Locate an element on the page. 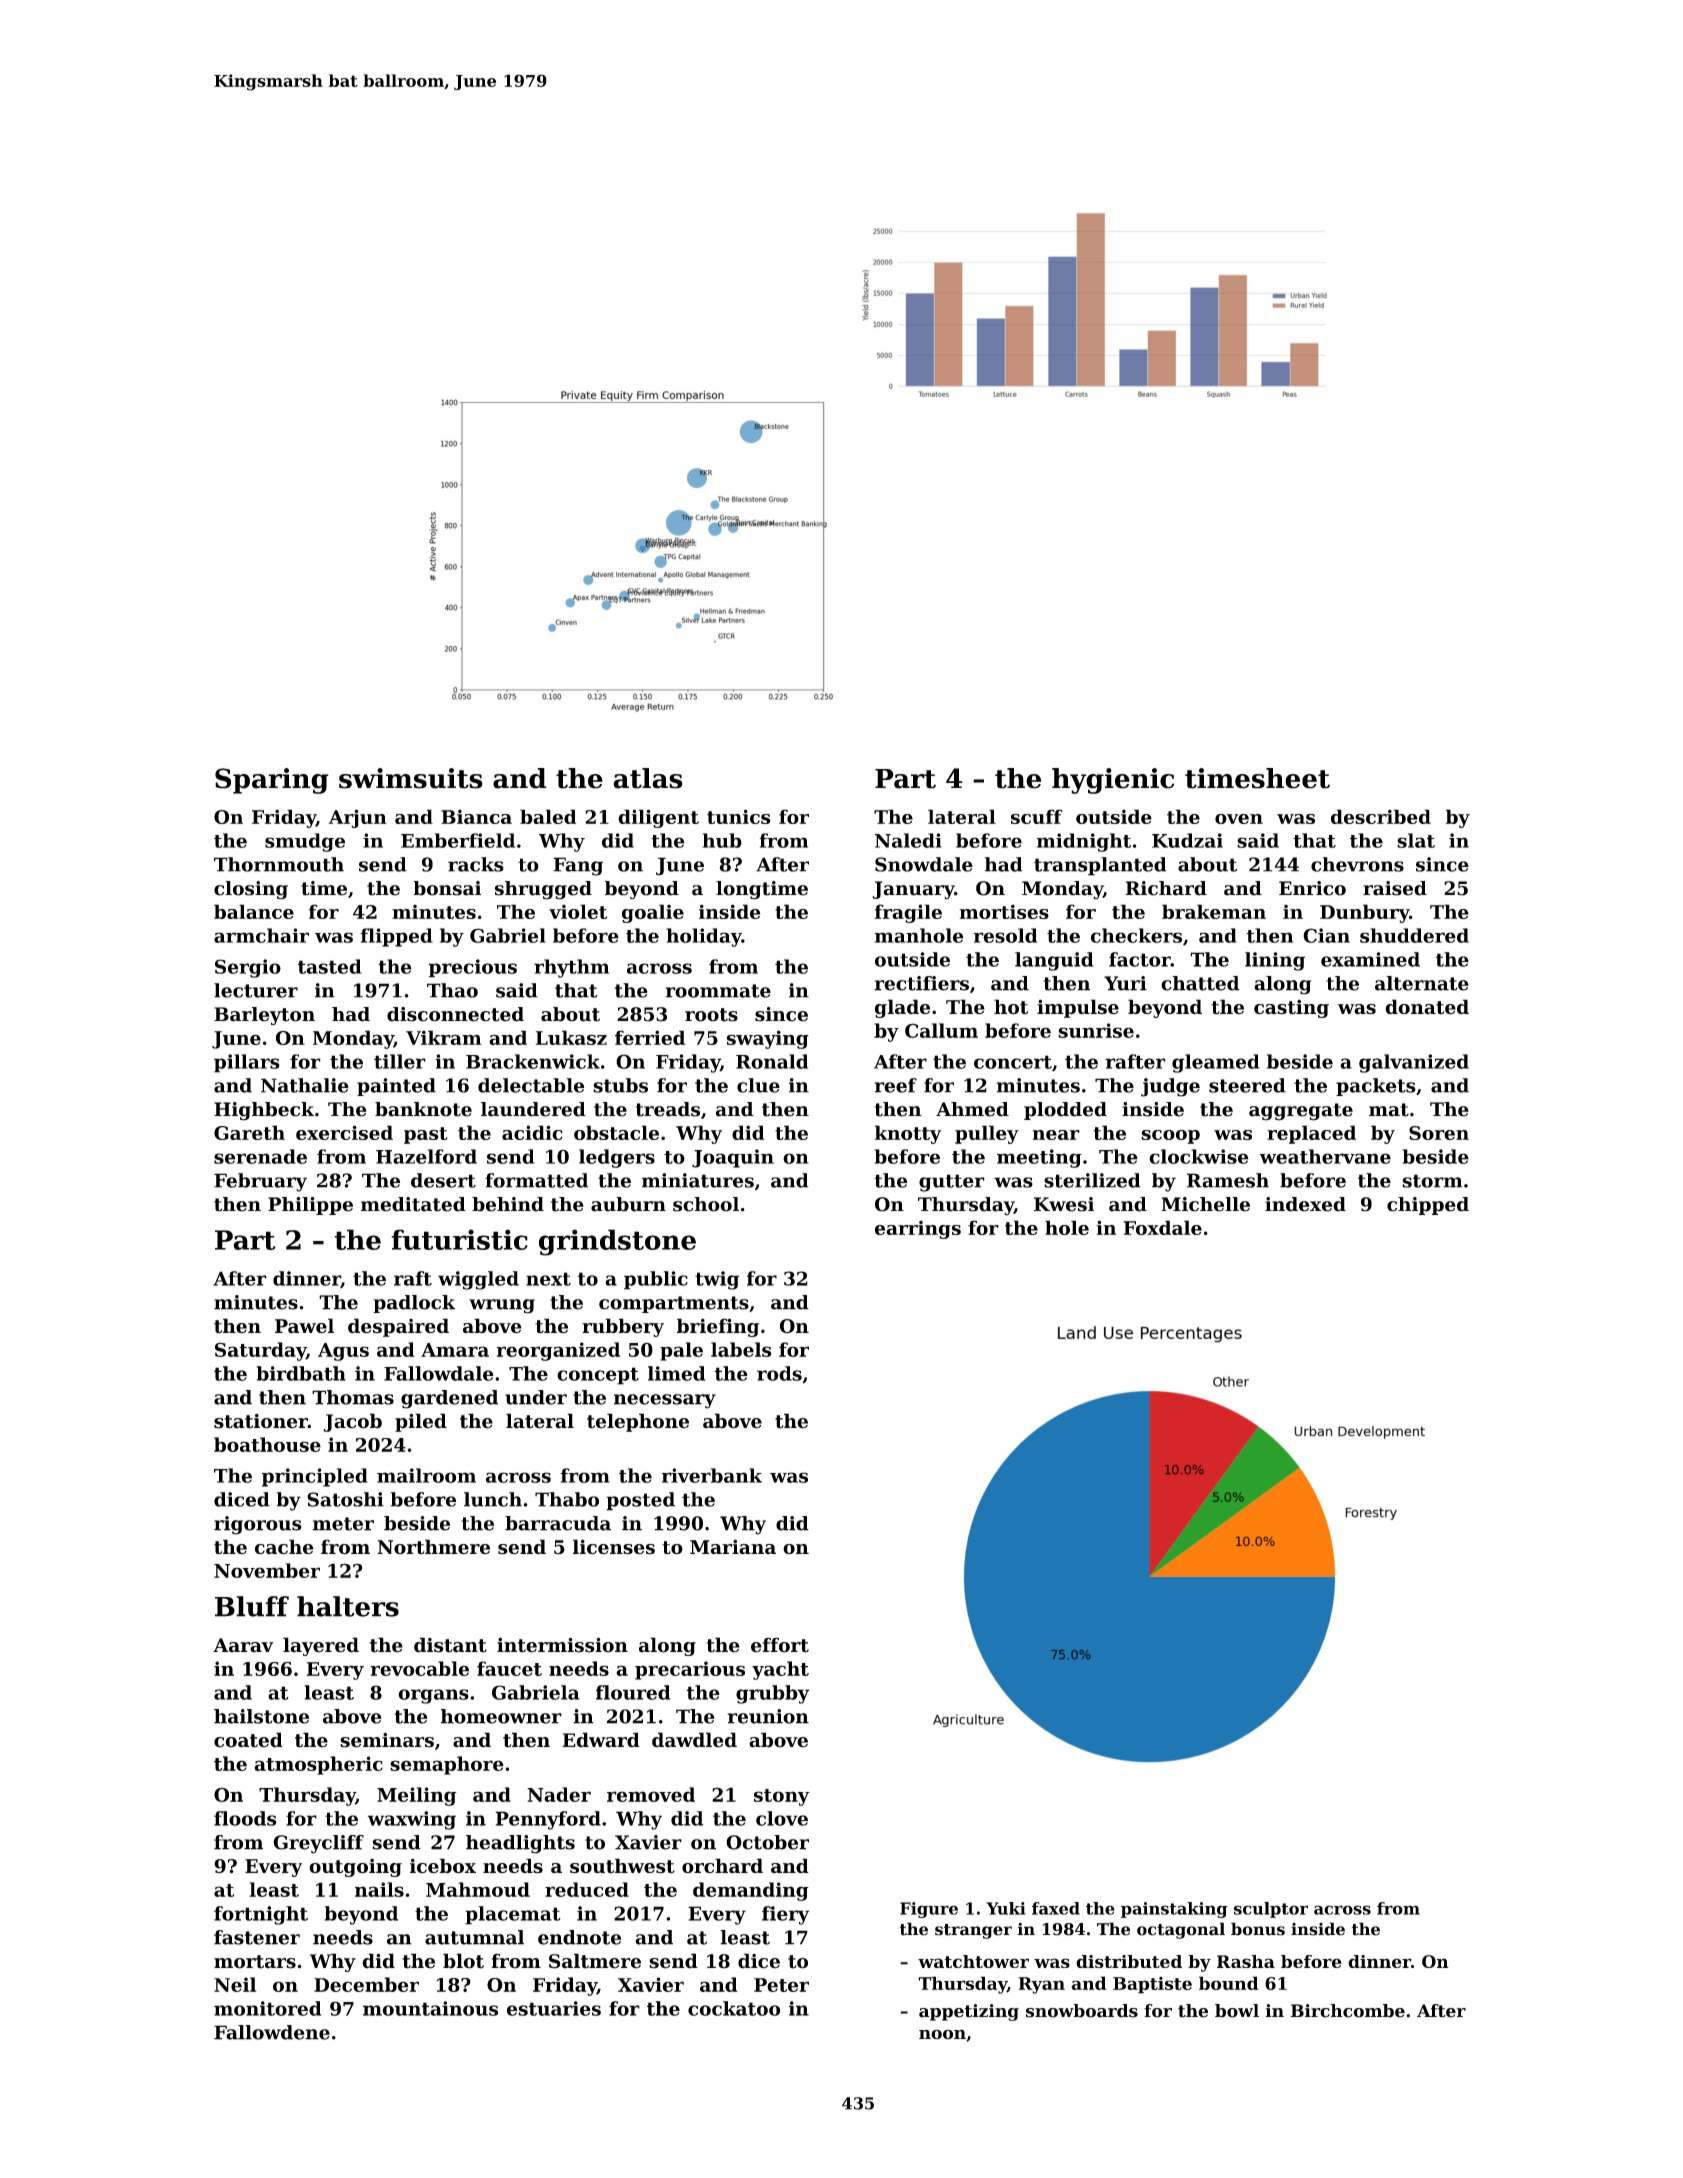 The height and width of the image is (2178, 1683). Michelle is located at coordinates (1205, 1204).
